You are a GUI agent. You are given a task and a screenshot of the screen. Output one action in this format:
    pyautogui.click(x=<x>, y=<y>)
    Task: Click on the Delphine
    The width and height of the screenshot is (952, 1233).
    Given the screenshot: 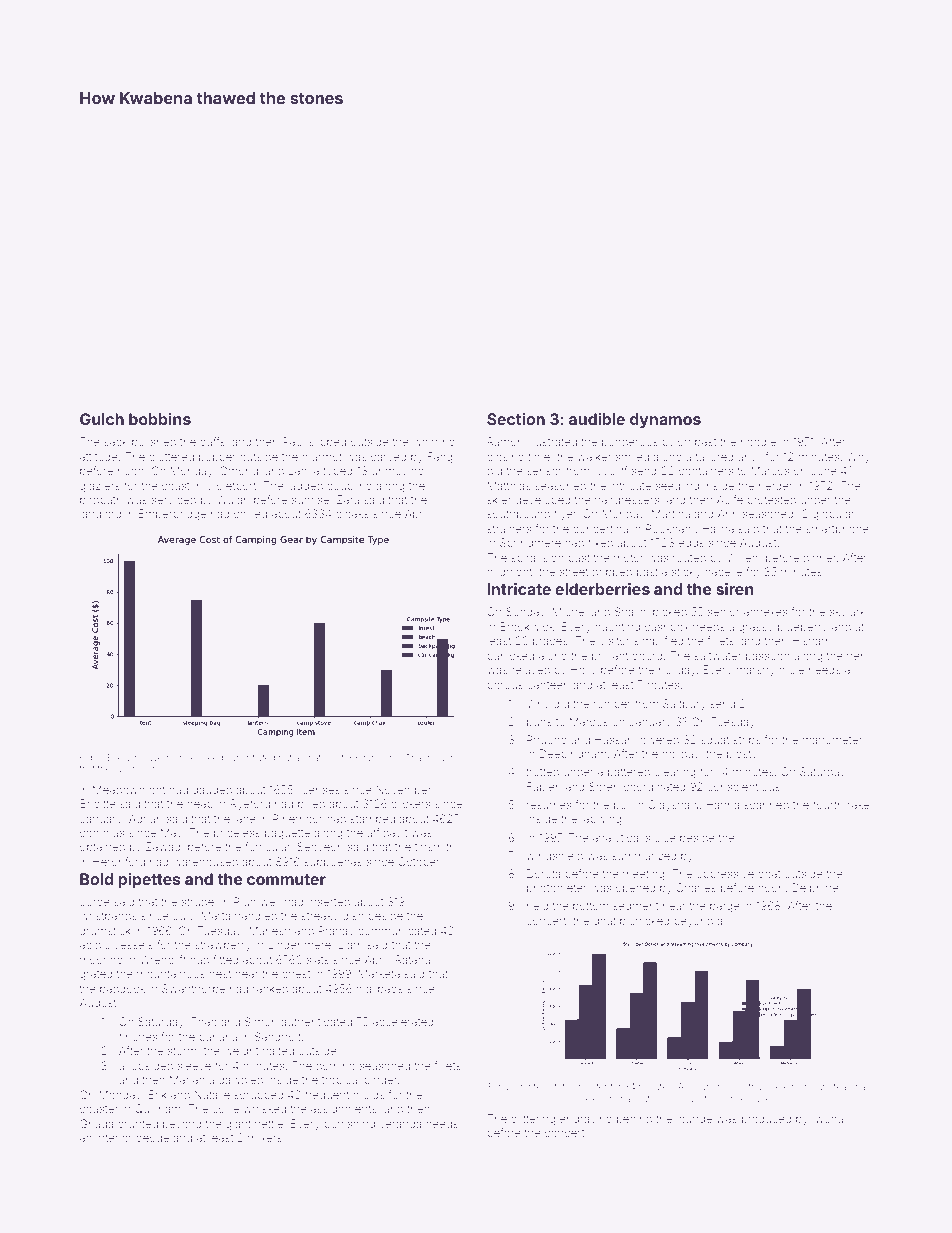 What is the action you would take?
    pyautogui.click(x=815, y=888)
